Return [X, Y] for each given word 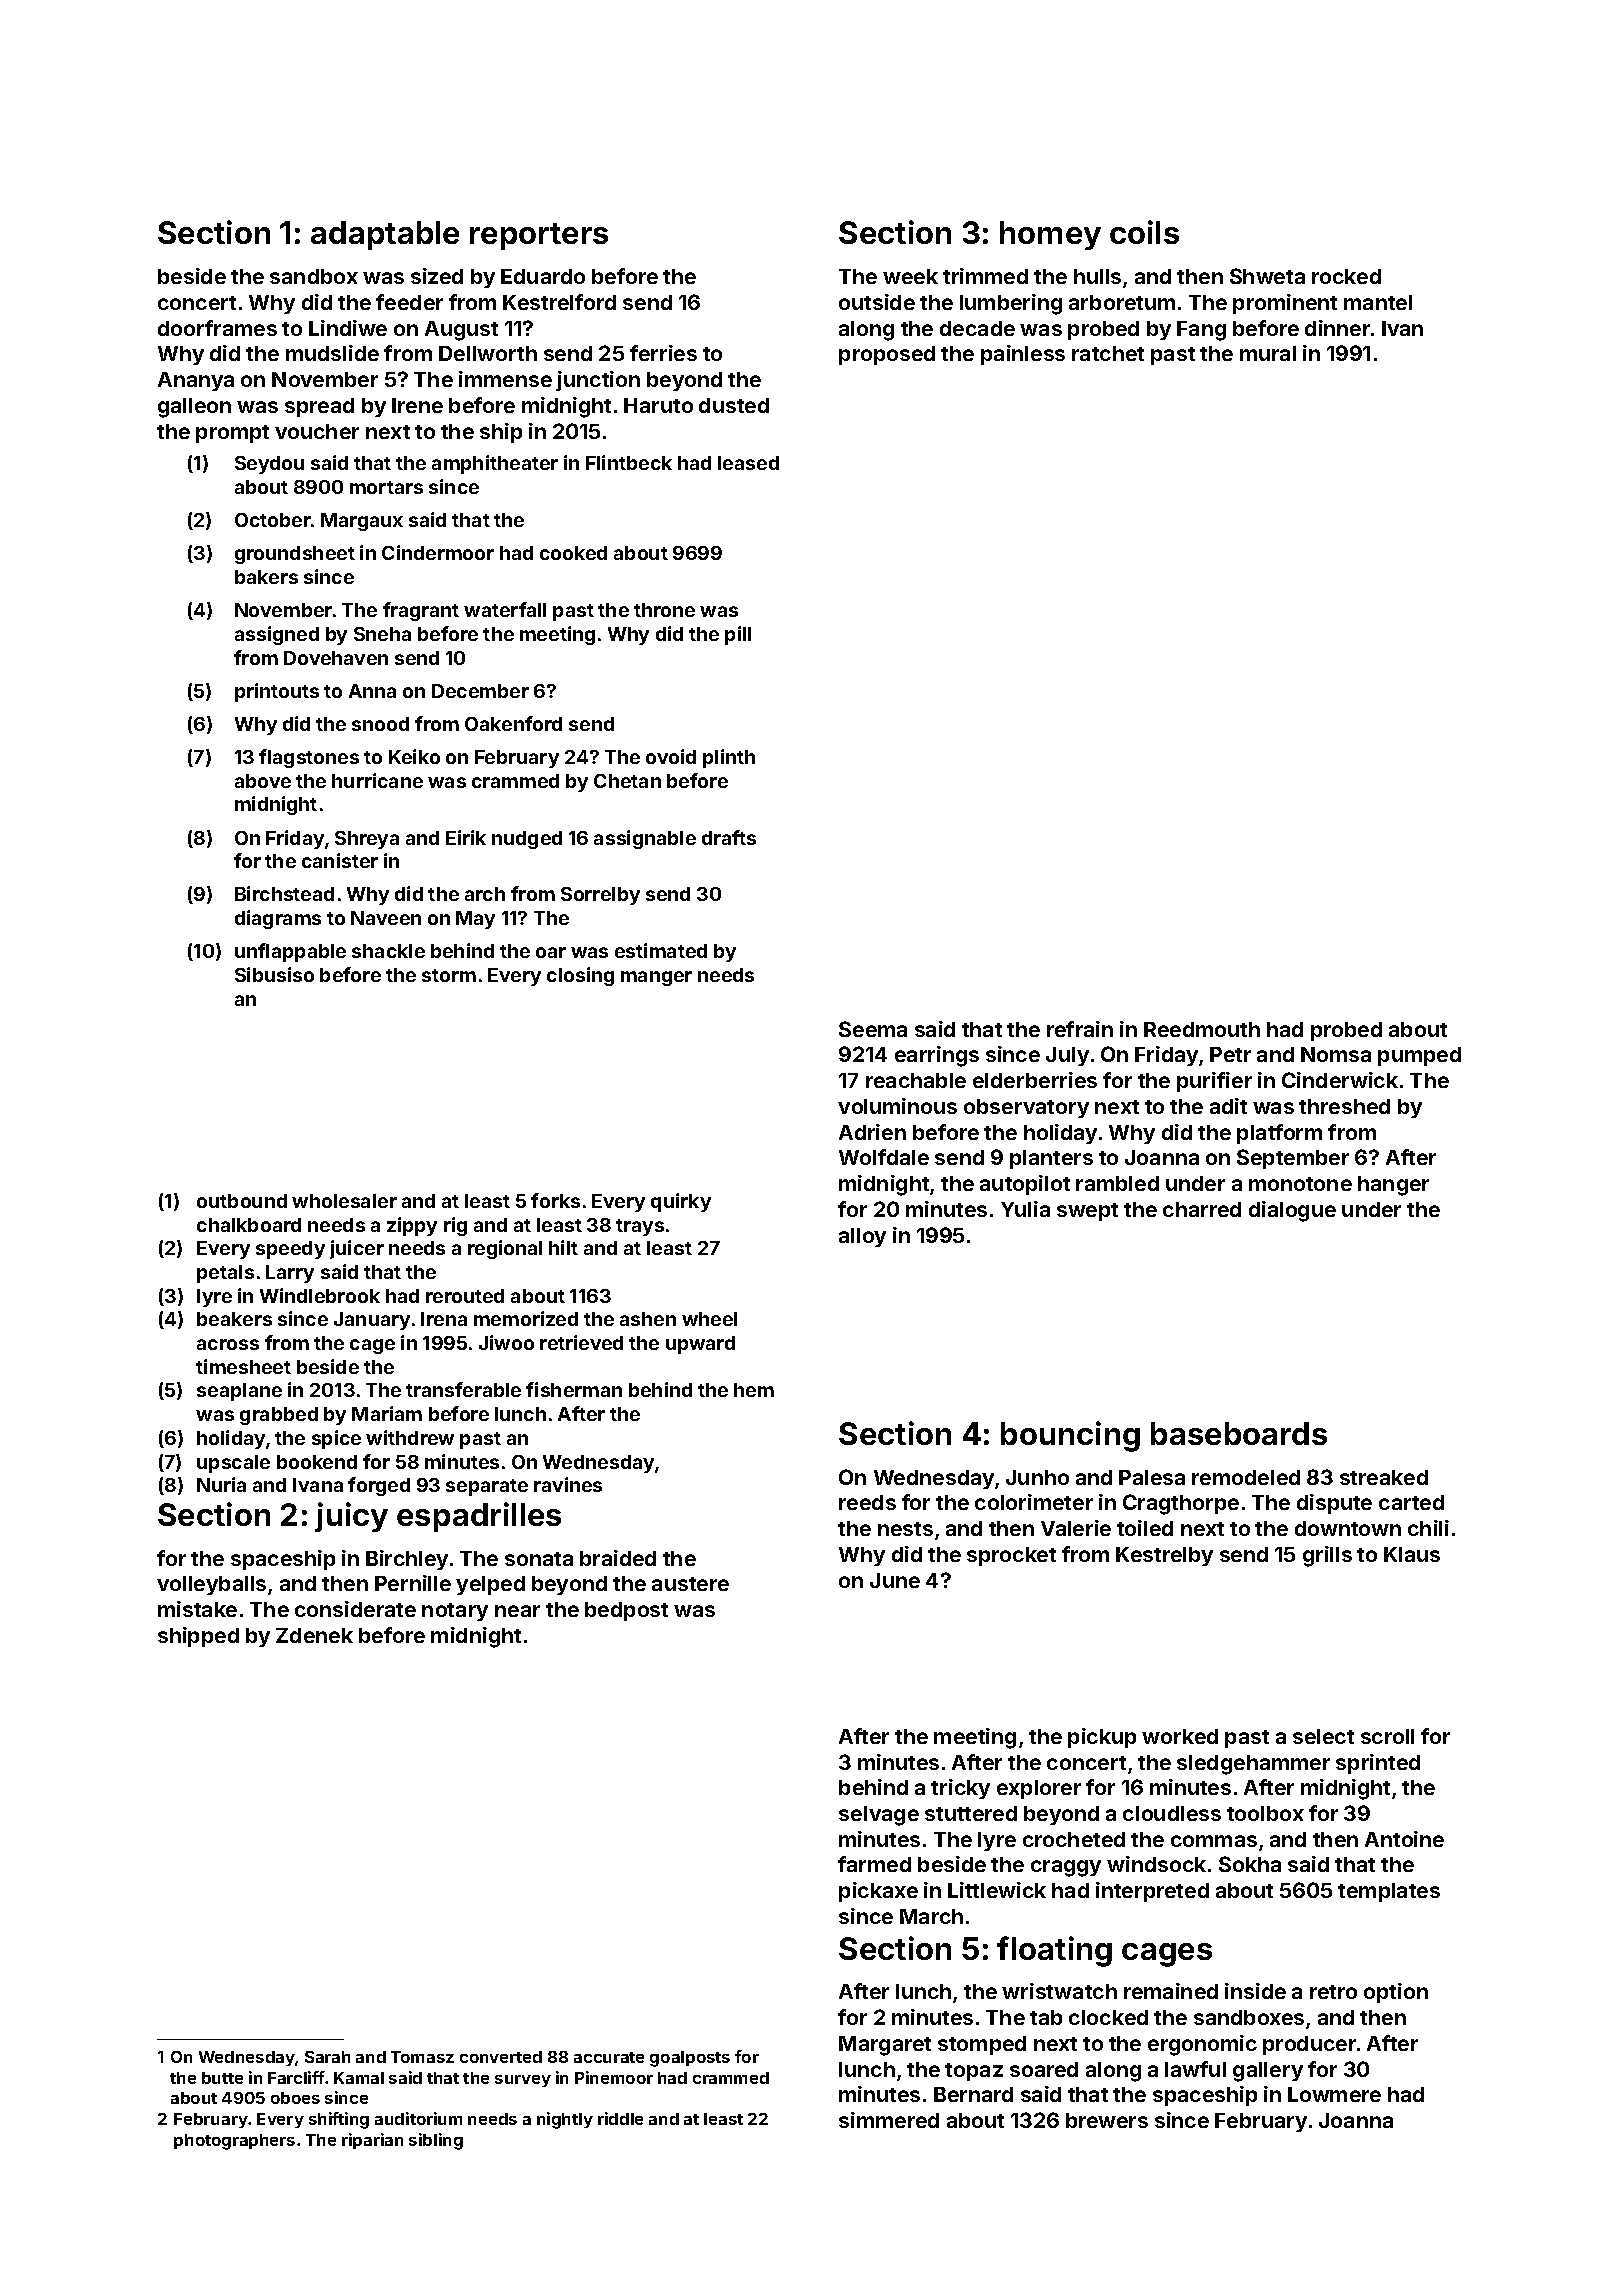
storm [449, 975]
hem [754, 1390]
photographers [234, 2142]
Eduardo [543, 276]
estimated [661, 950]
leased [748, 463]
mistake [197, 1609]
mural [1268, 353]
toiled [1145, 1528]
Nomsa [1336, 1054]
